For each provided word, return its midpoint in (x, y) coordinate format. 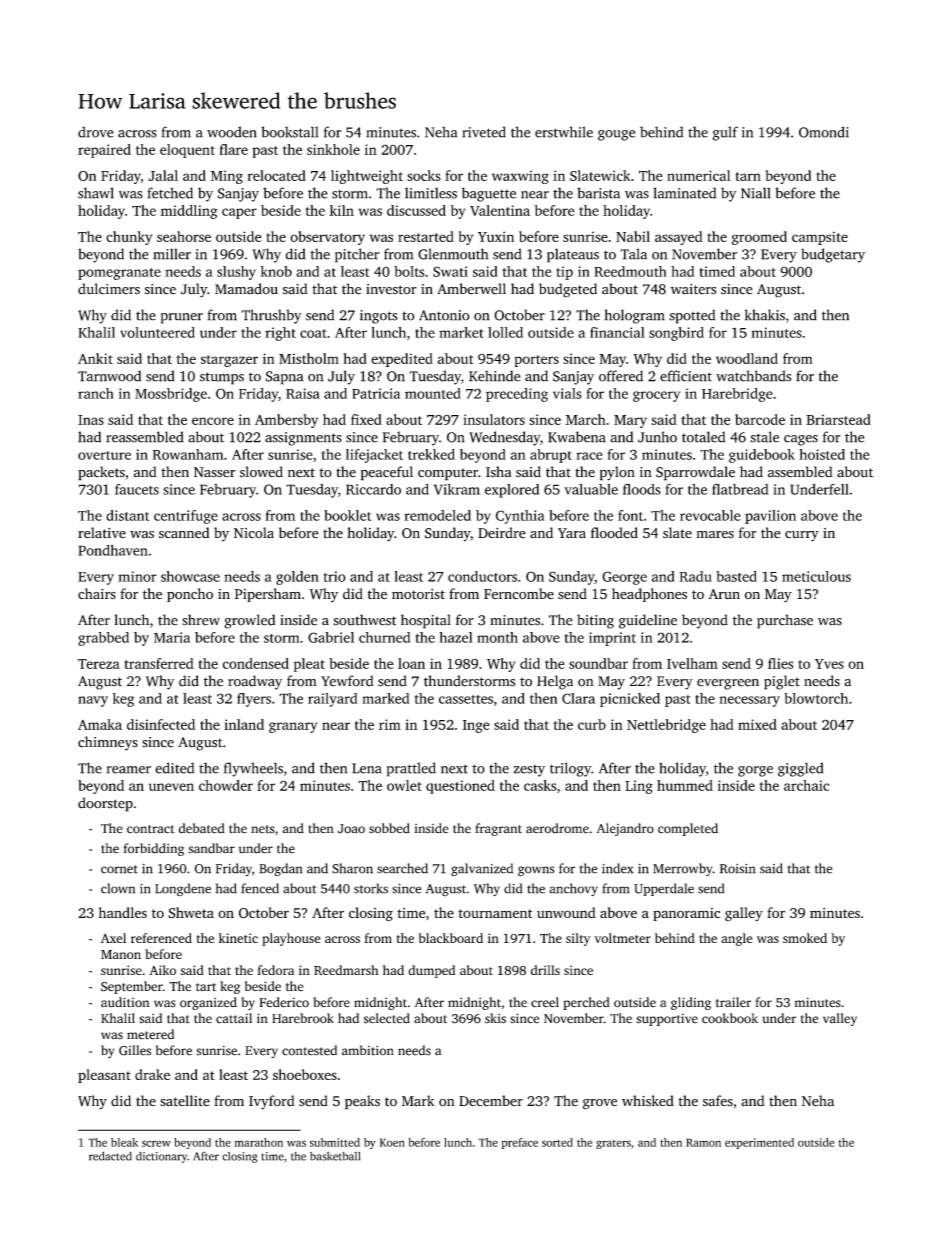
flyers (254, 700)
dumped (432, 971)
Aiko (162, 970)
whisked (648, 1101)
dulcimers (109, 289)
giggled (800, 769)
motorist (418, 594)
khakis (765, 315)
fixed (366, 419)
